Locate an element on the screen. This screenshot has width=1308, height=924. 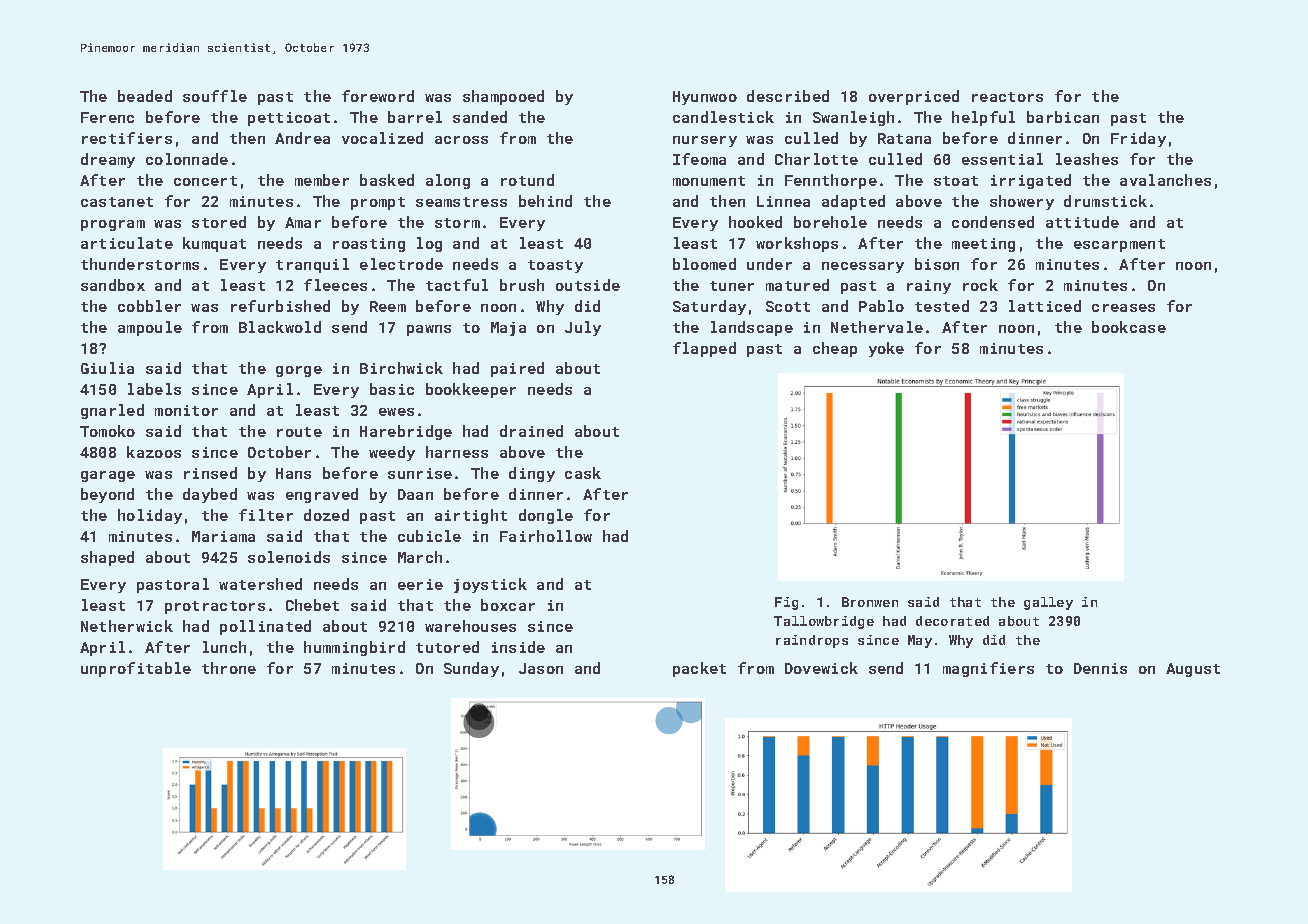
drained is located at coordinates (531, 431).
